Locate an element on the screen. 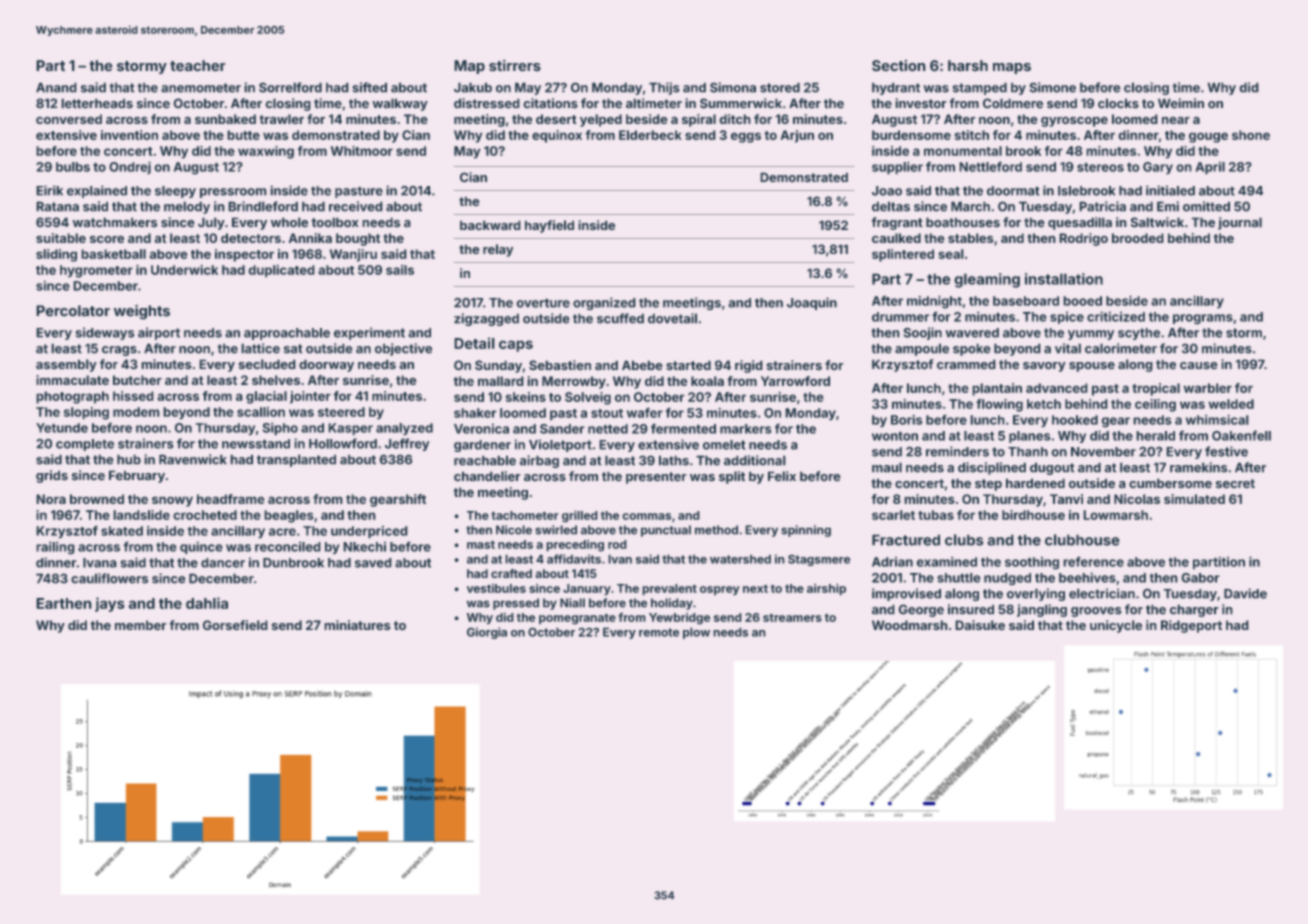 This screenshot has width=1308, height=924. hygrometer is located at coordinates (96, 271).
